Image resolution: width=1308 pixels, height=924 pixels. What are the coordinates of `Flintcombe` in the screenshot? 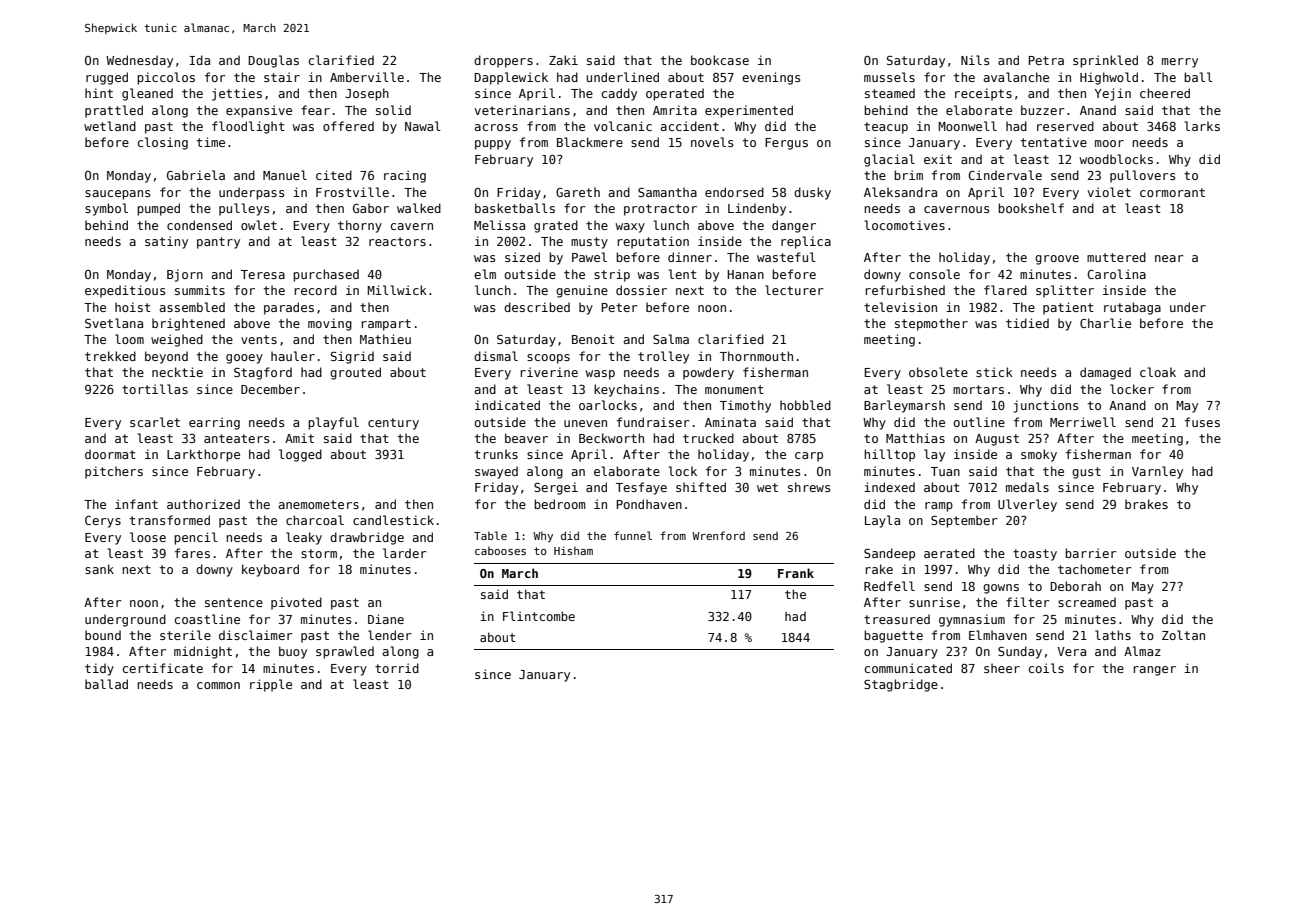 It's located at (539, 616).
